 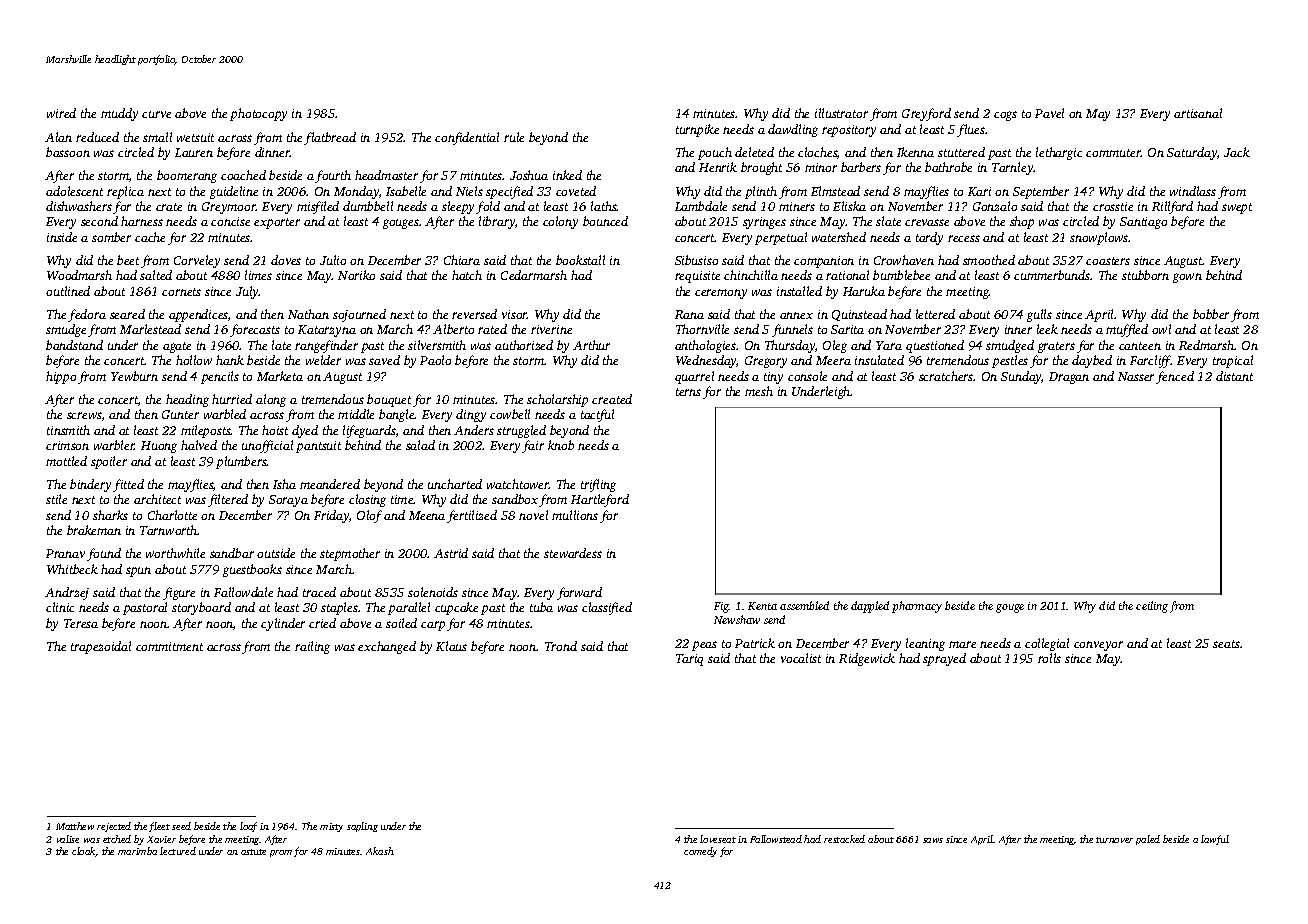 What do you see at coordinates (847, 329) in the screenshot?
I see `Sarita` at bounding box center [847, 329].
